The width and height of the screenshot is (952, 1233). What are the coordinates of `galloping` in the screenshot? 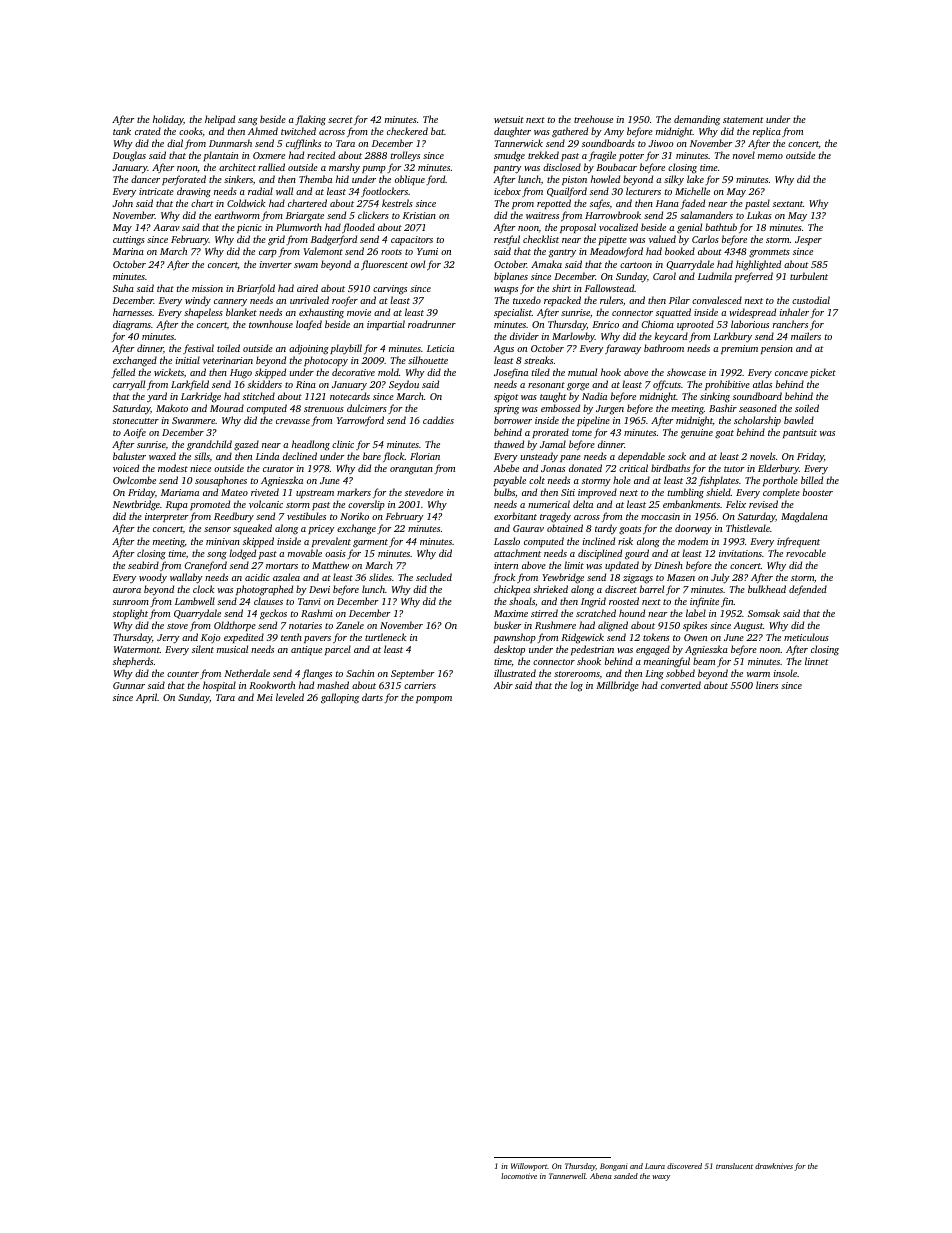 It's located at (340, 698).
